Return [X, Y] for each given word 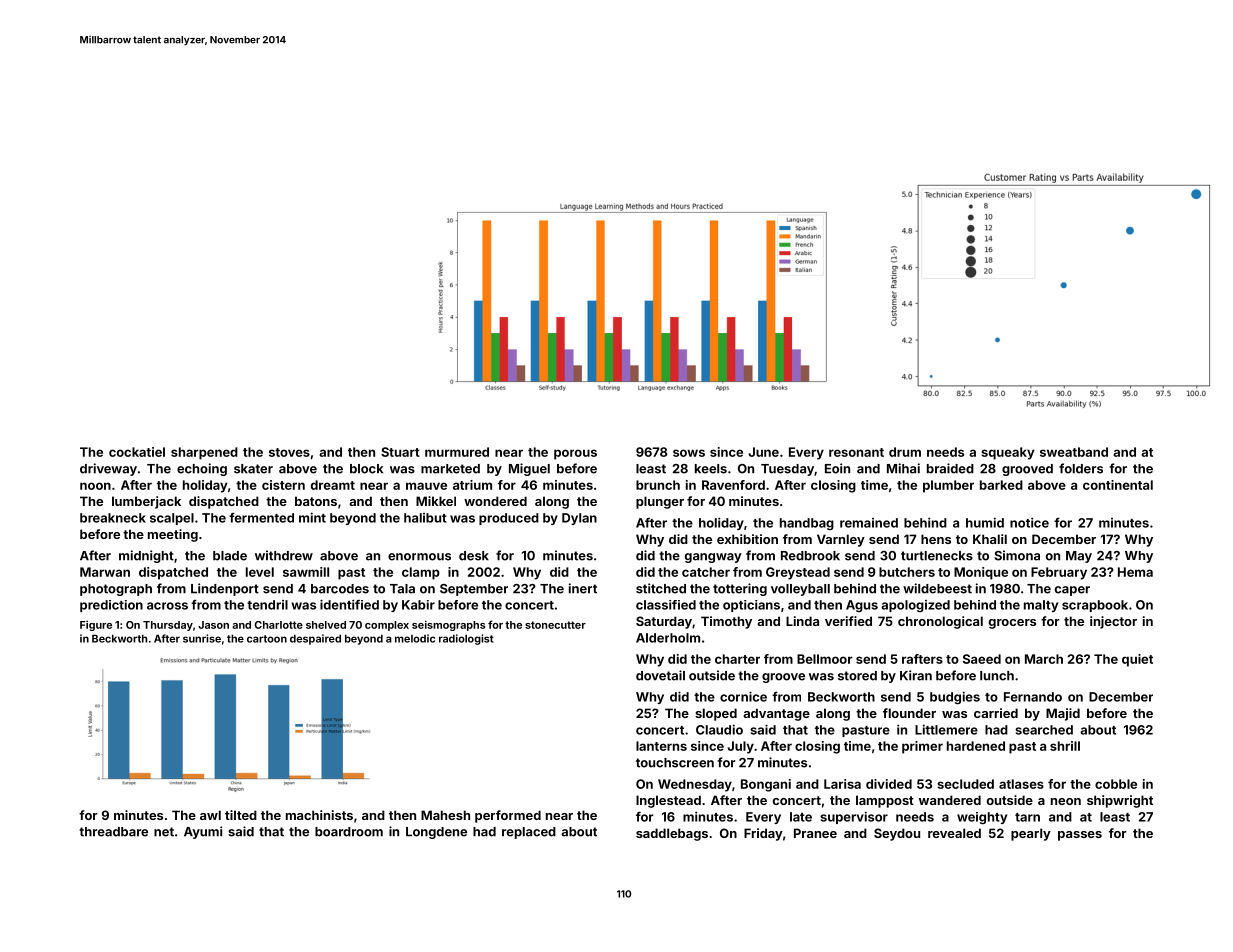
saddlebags [672, 834]
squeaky [1008, 453]
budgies [955, 698]
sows [689, 453]
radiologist [466, 639]
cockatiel [137, 452]
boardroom [349, 832]
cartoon [267, 639]
